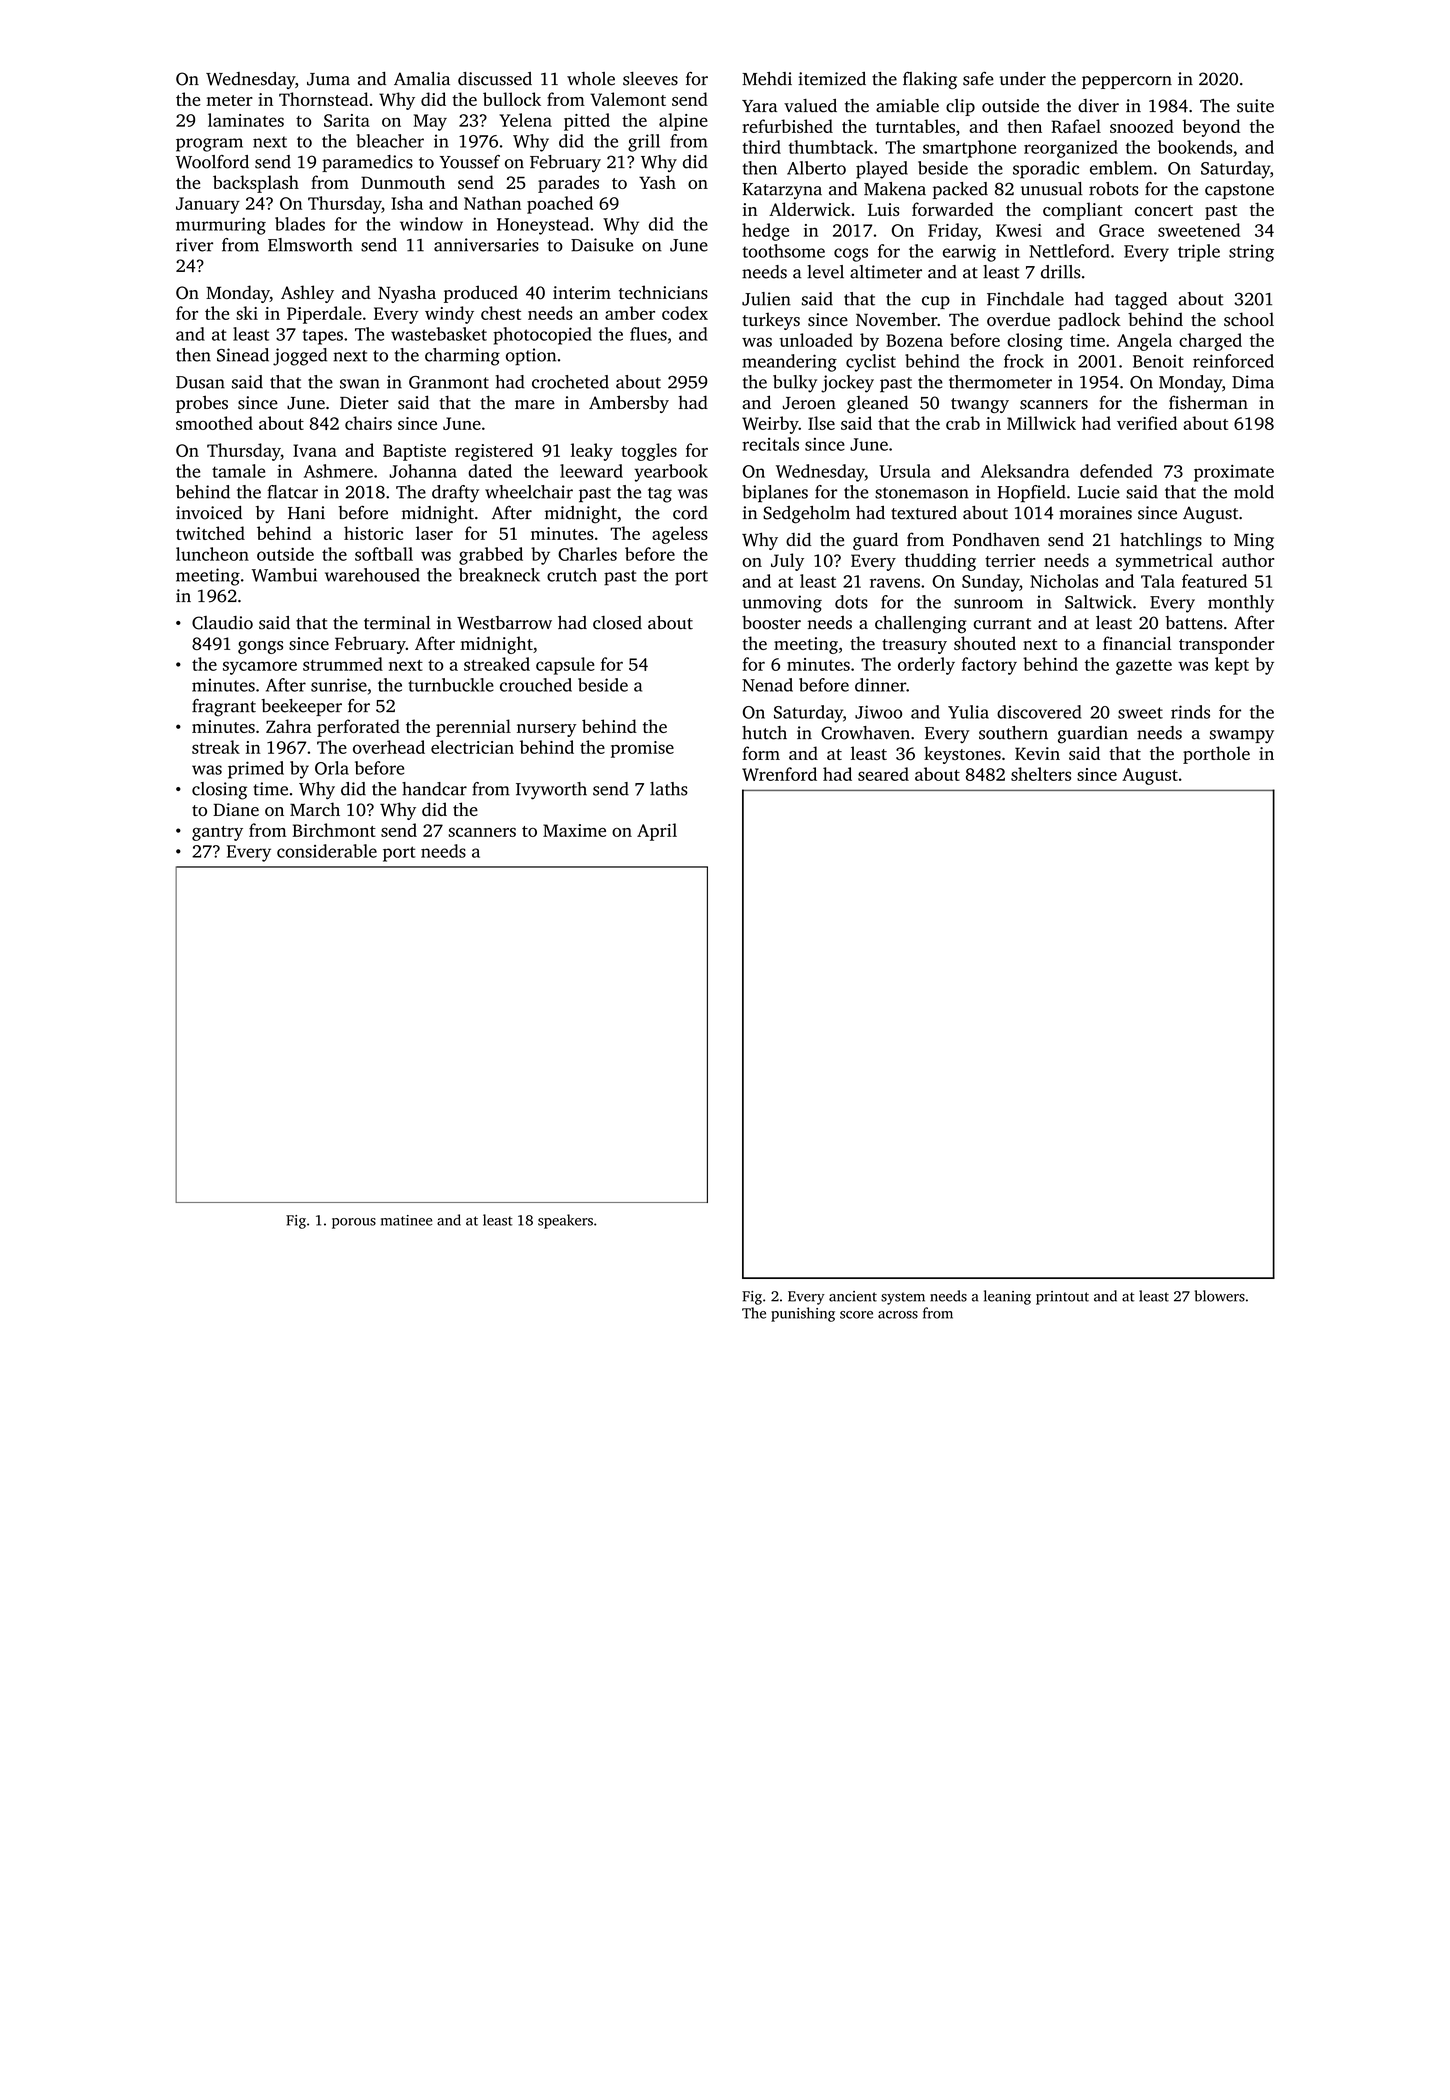 This screenshot has height=2100, width=1450. Describe the element at coordinates (1064, 581) in the screenshot. I see `Nicholas` at that location.
